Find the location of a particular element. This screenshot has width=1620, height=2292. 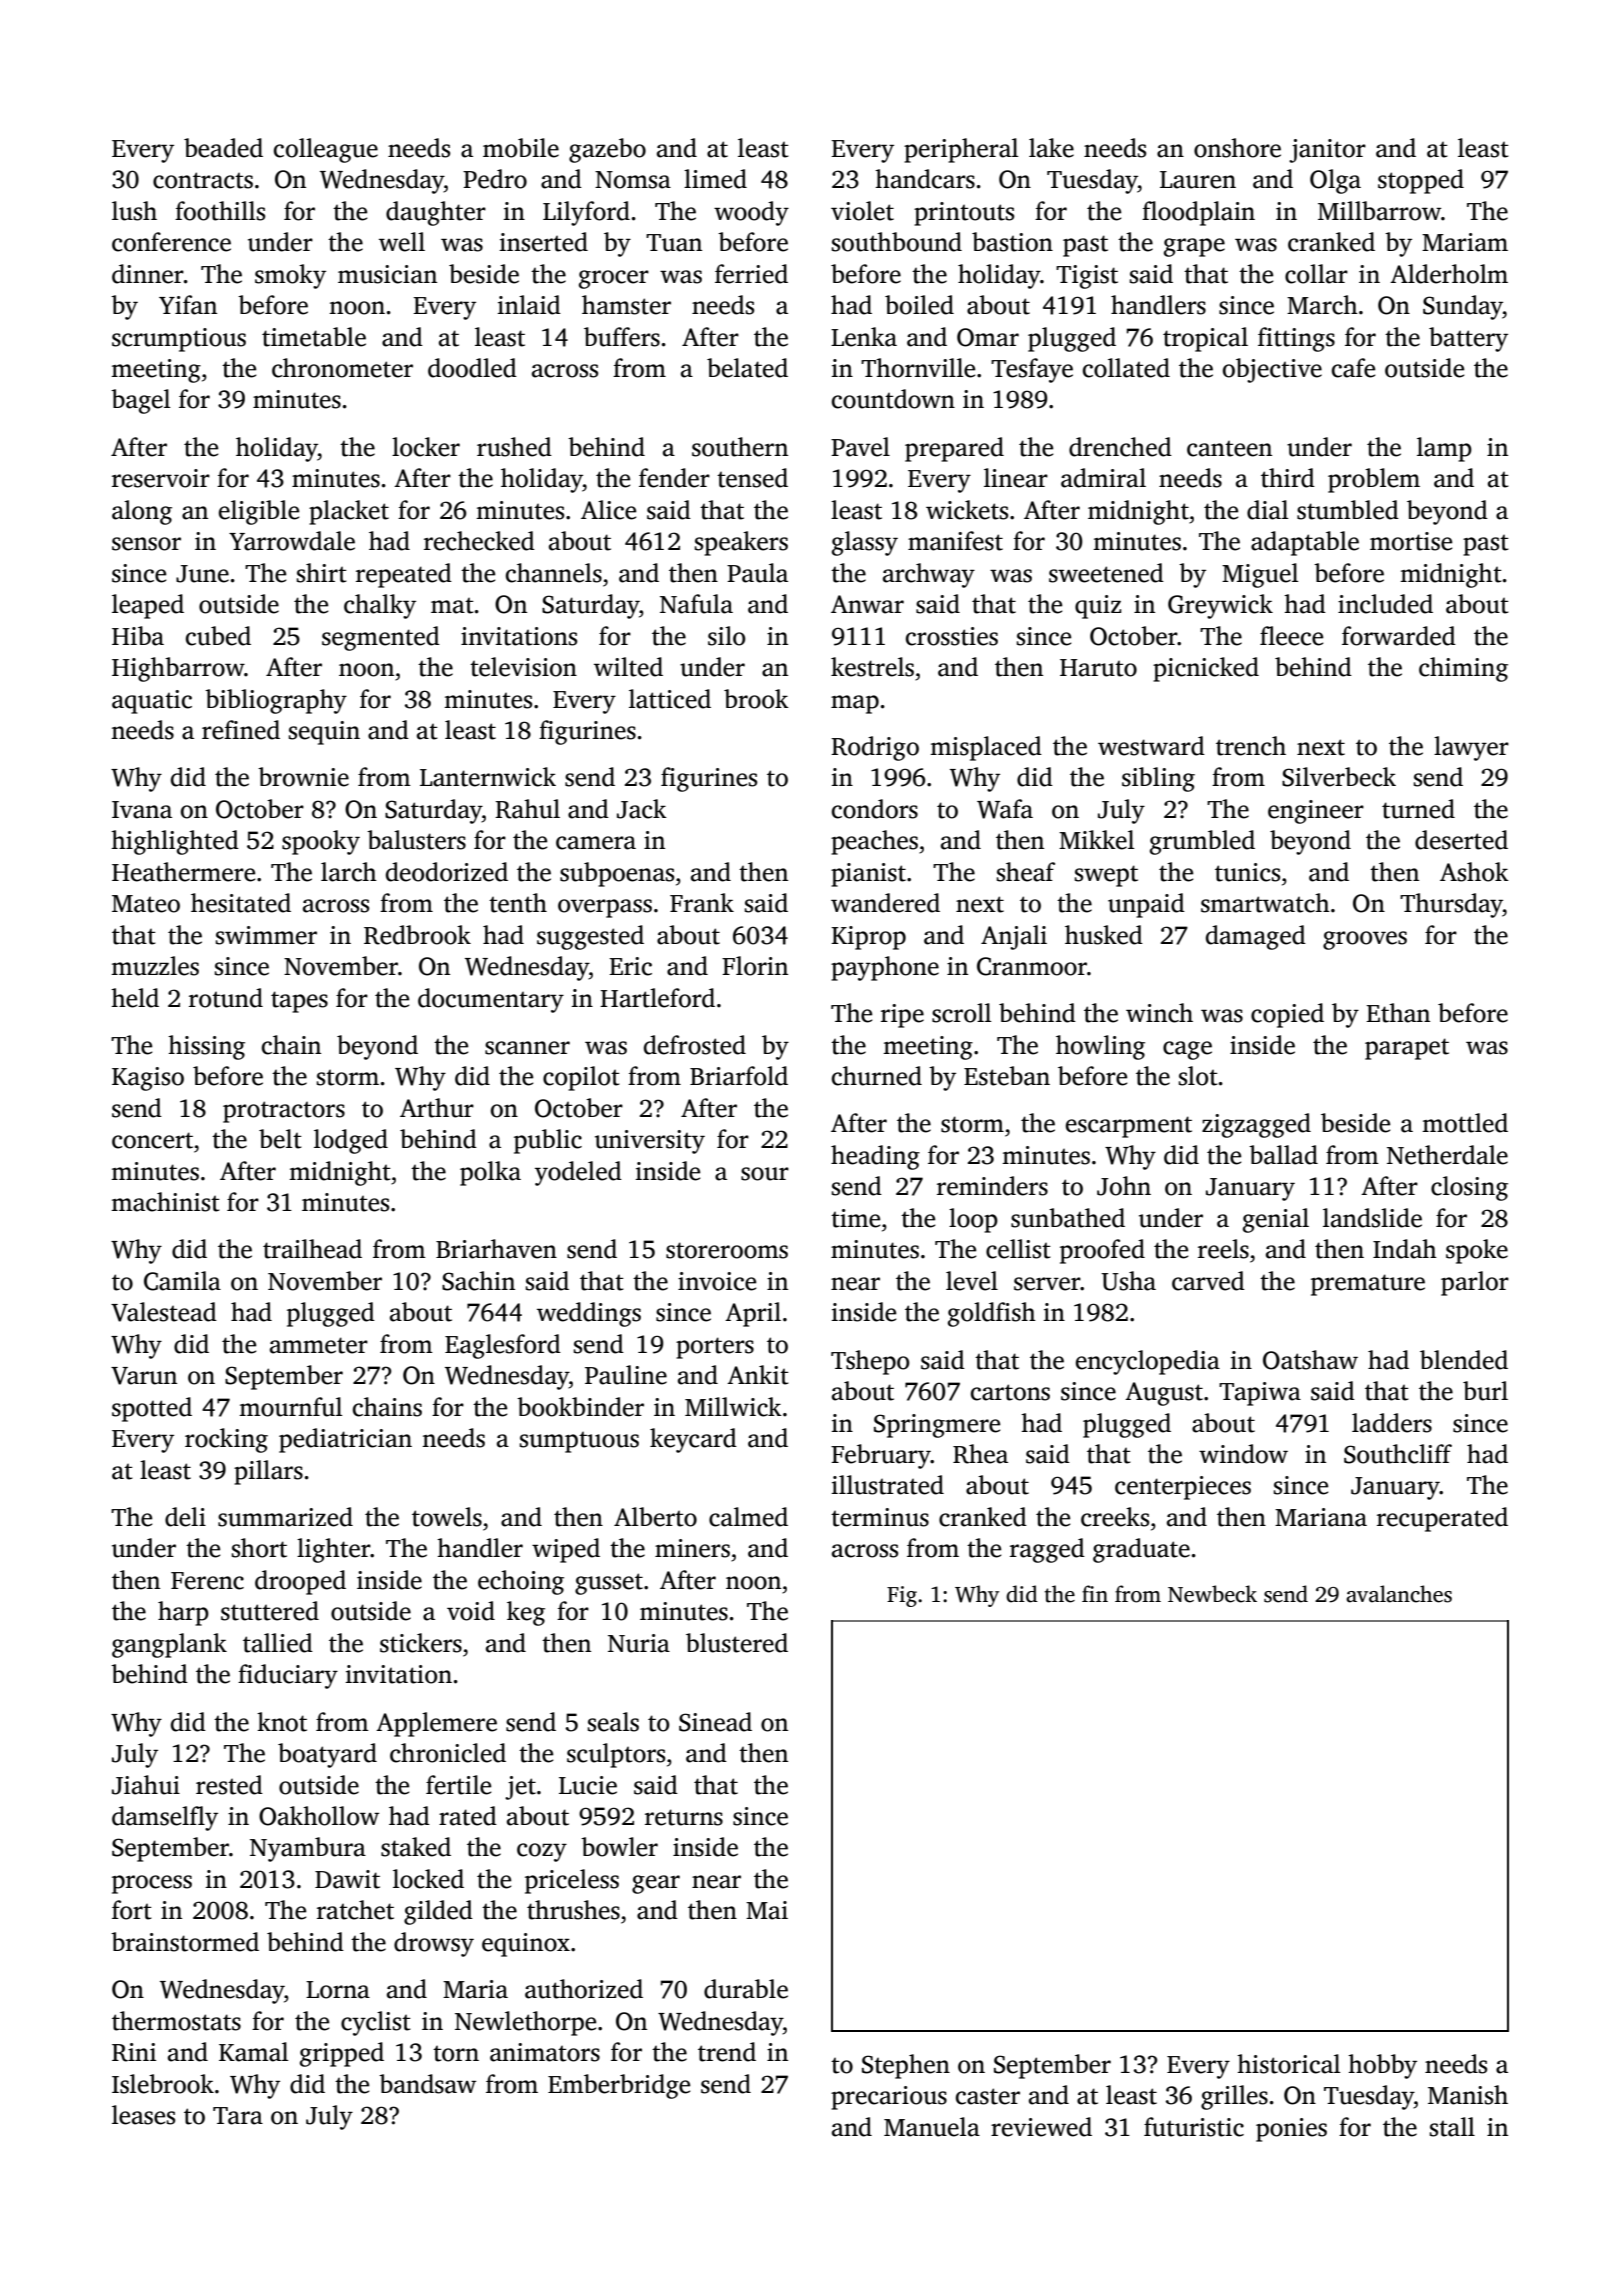

Tshepo is located at coordinates (870, 1362).
